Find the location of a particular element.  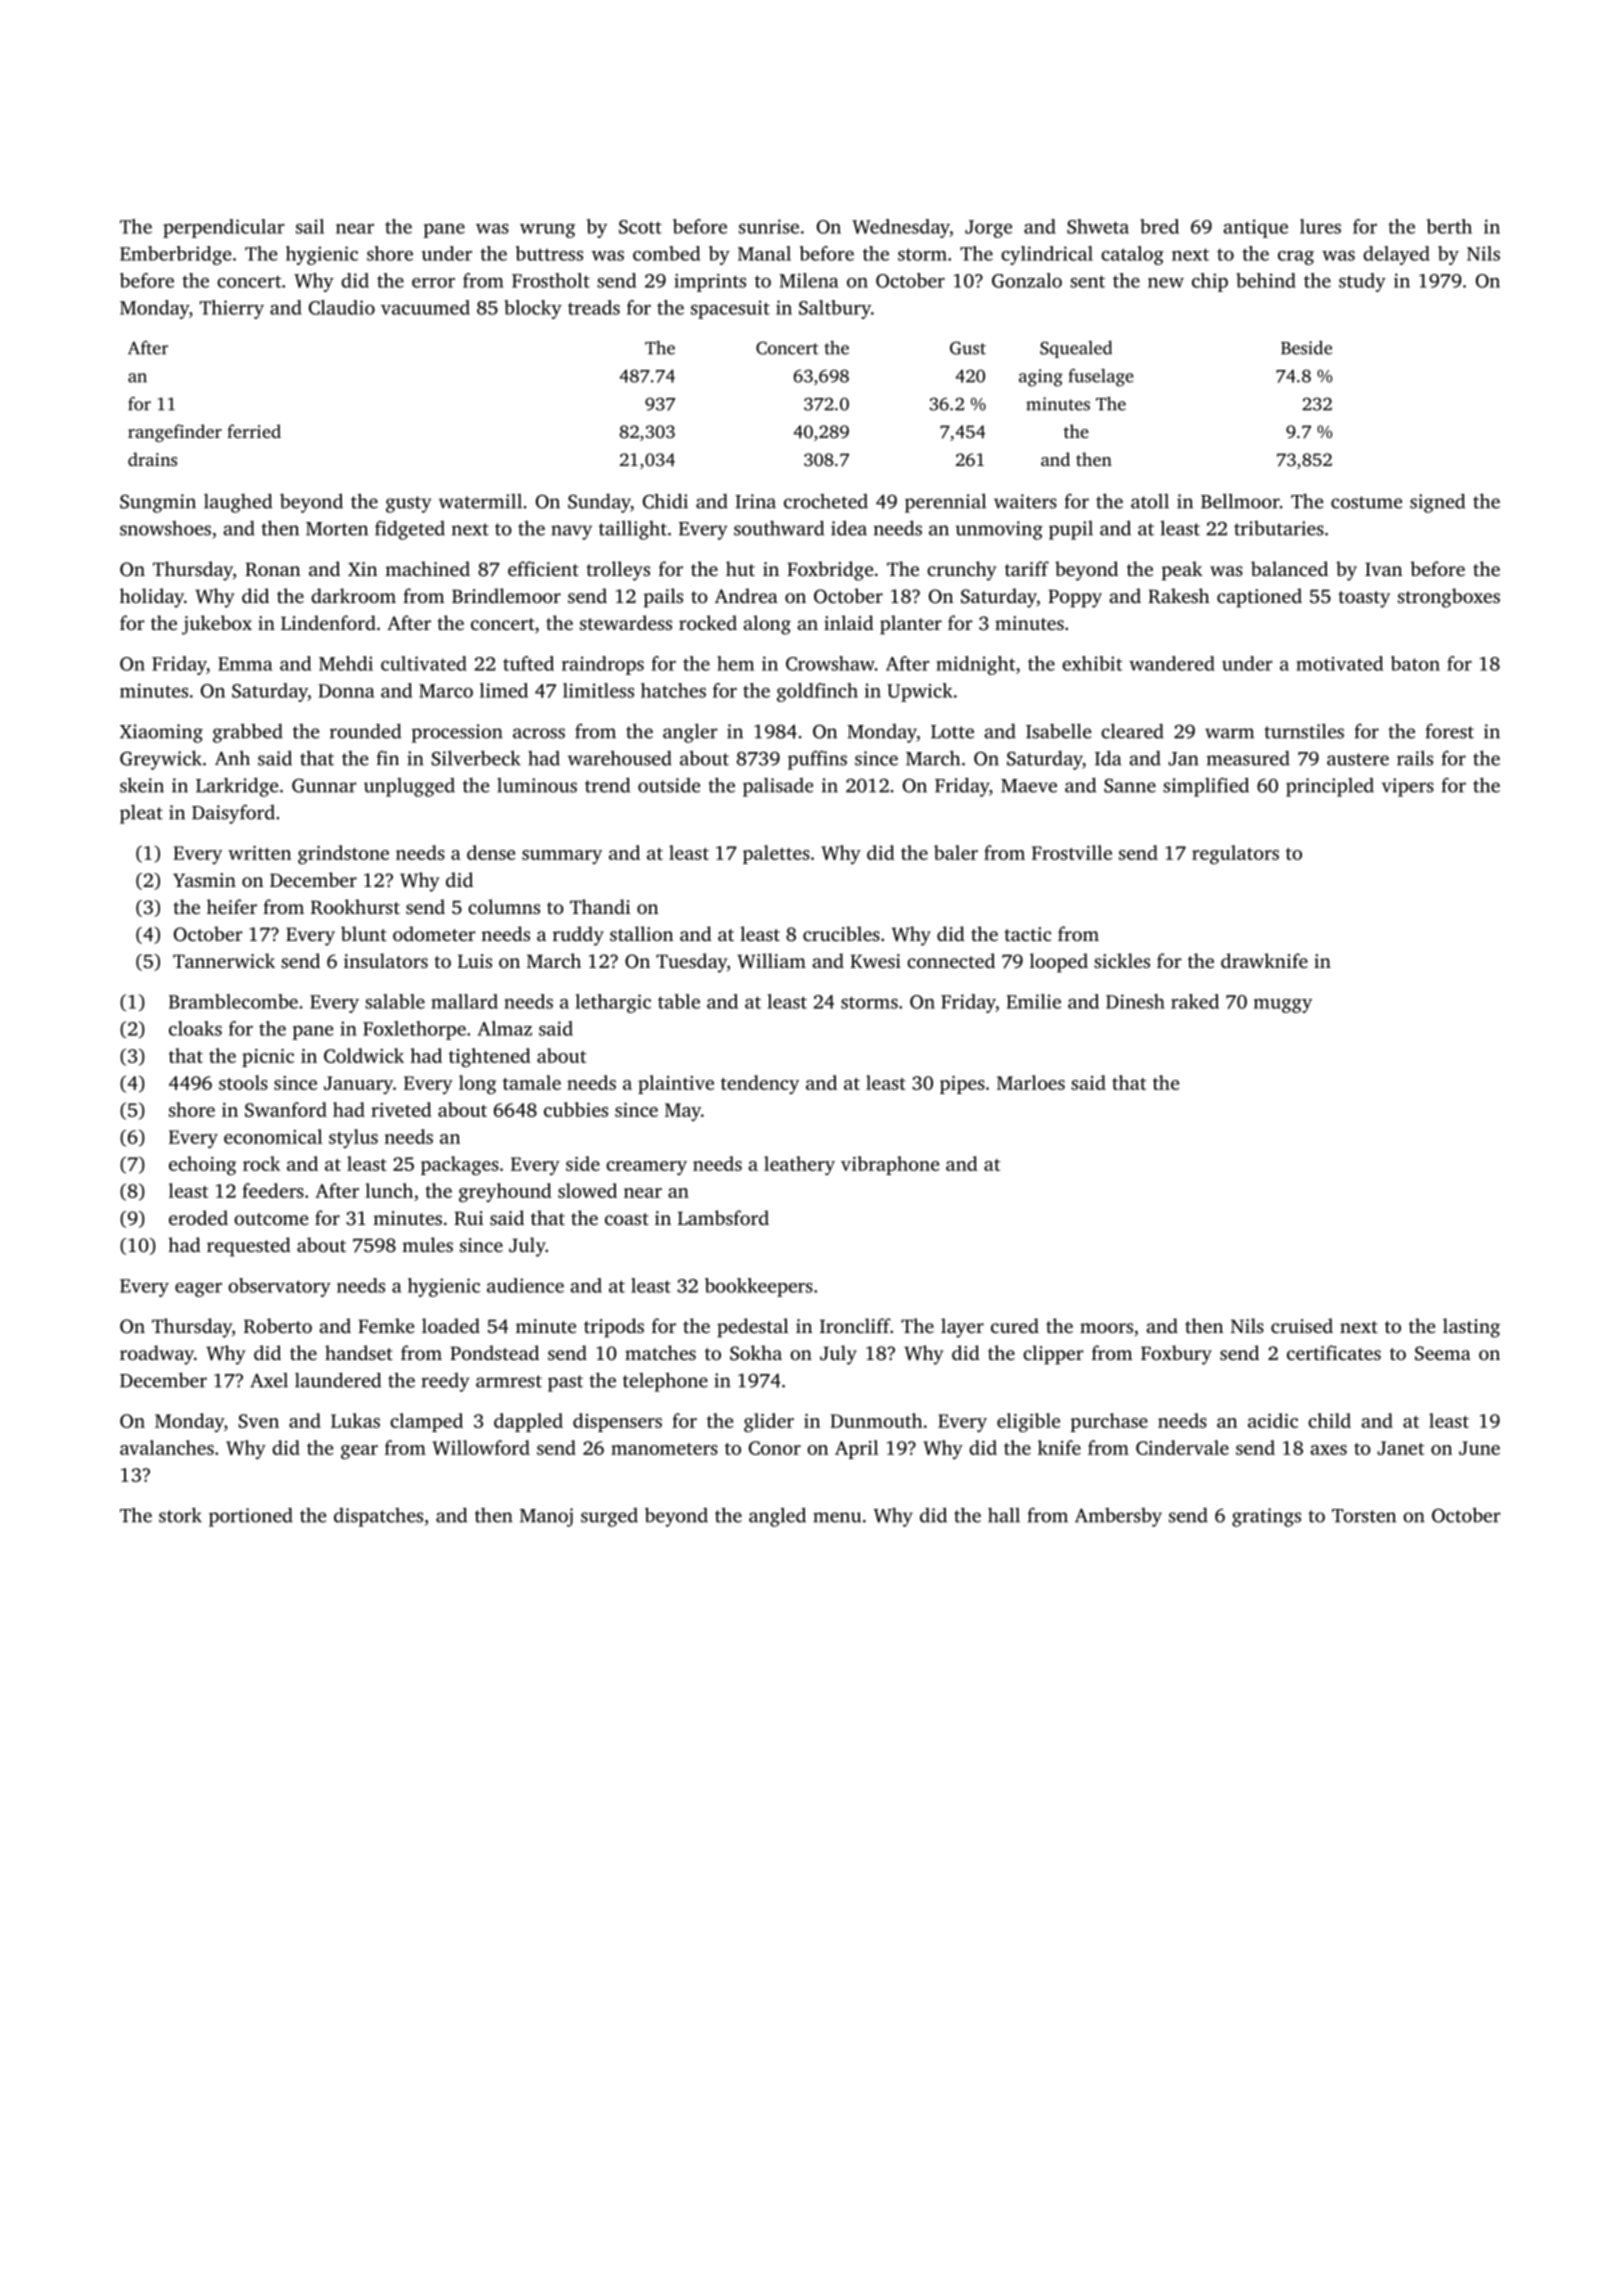

avalanches is located at coordinates (167, 1447).
